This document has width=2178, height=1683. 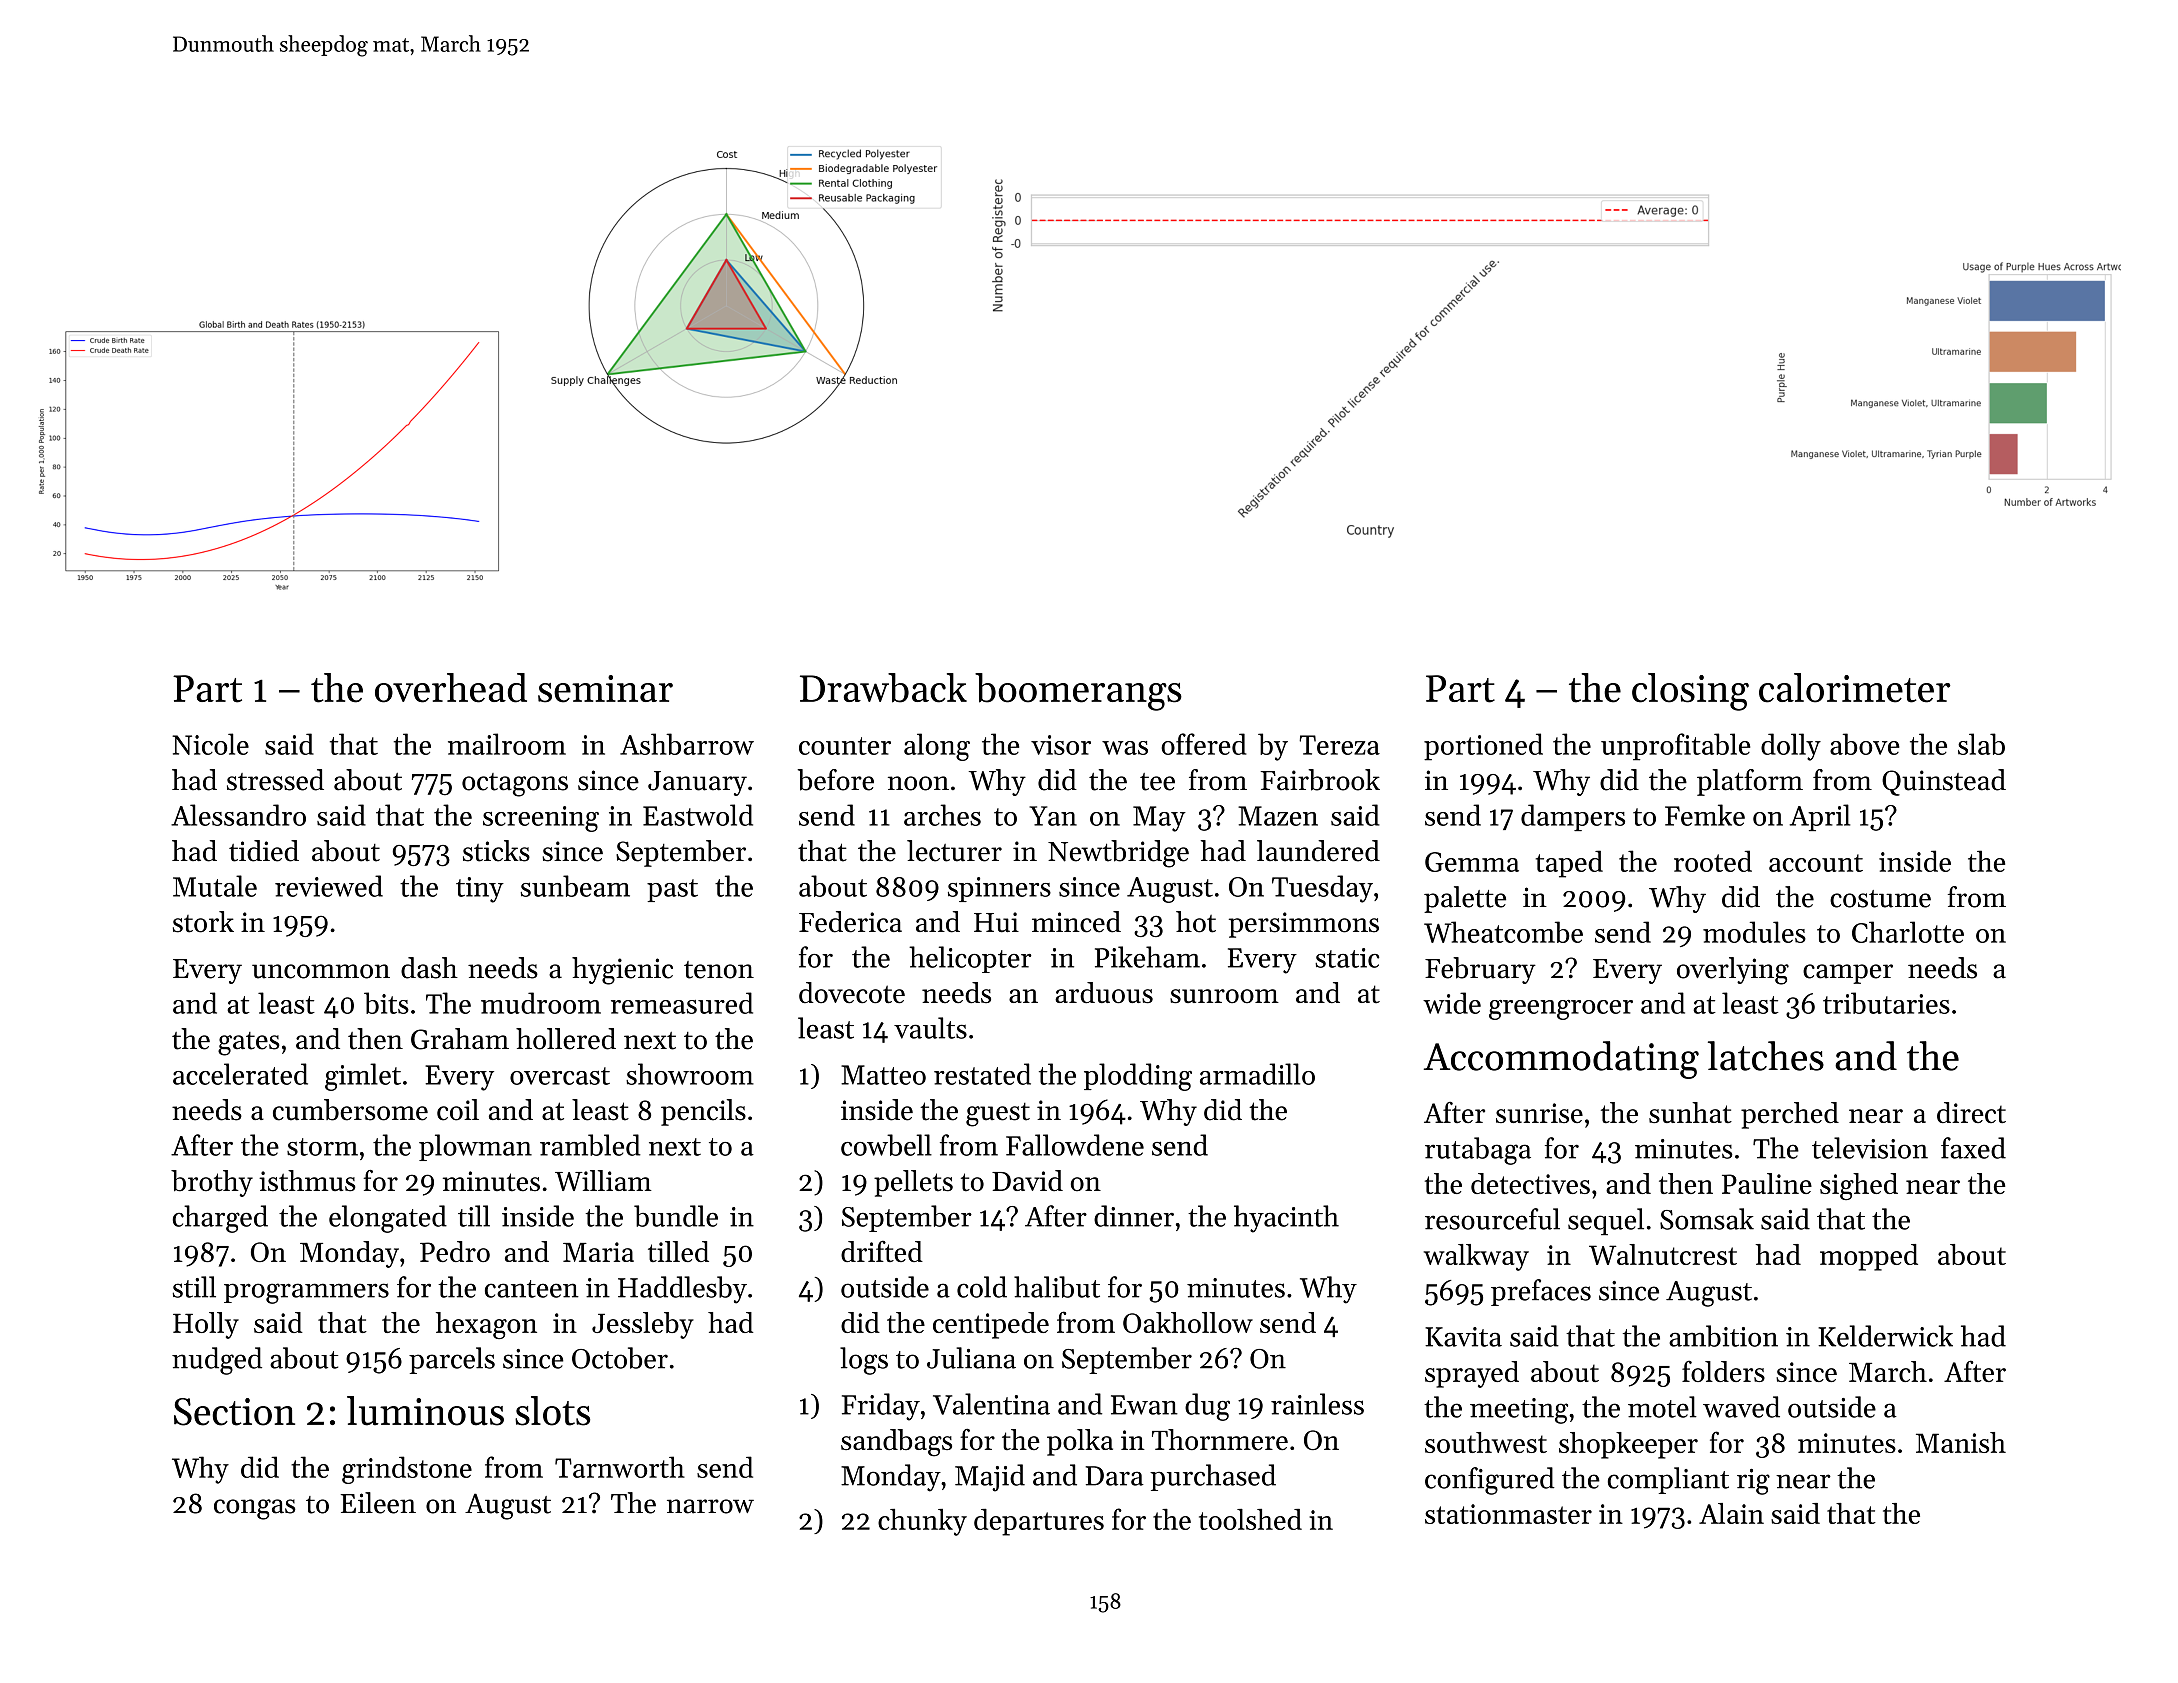 I want to click on wide, so click(x=1452, y=1003).
